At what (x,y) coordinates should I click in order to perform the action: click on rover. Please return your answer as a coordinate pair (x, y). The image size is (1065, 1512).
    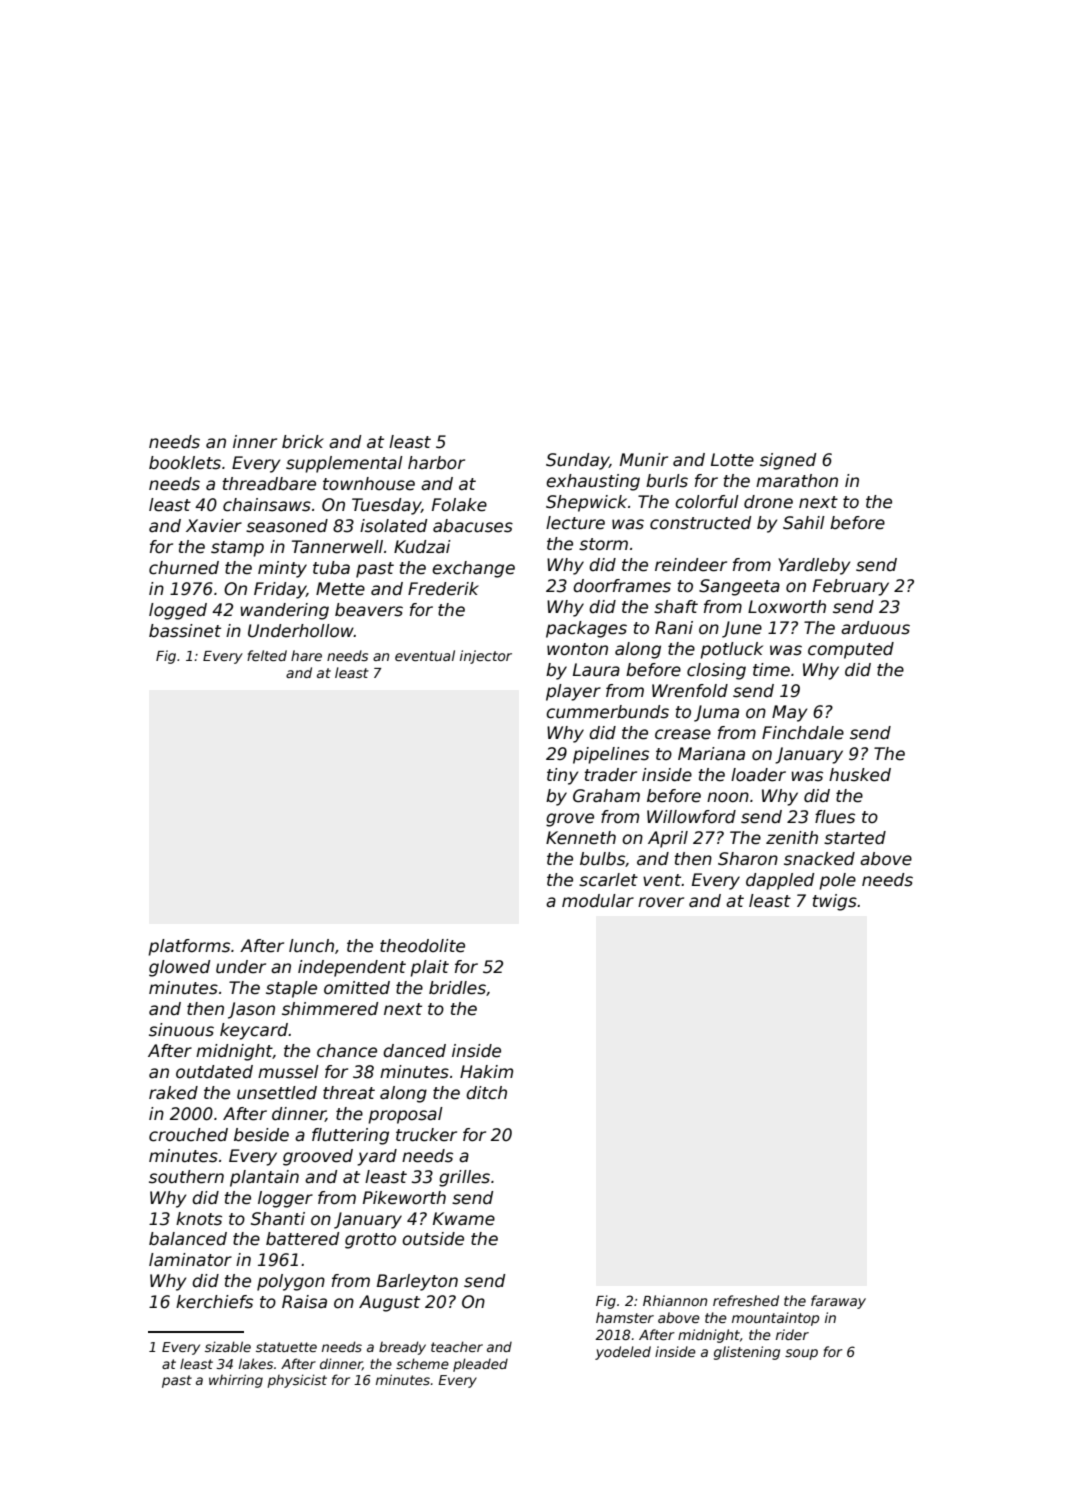
    Looking at the image, I should click on (661, 902).
